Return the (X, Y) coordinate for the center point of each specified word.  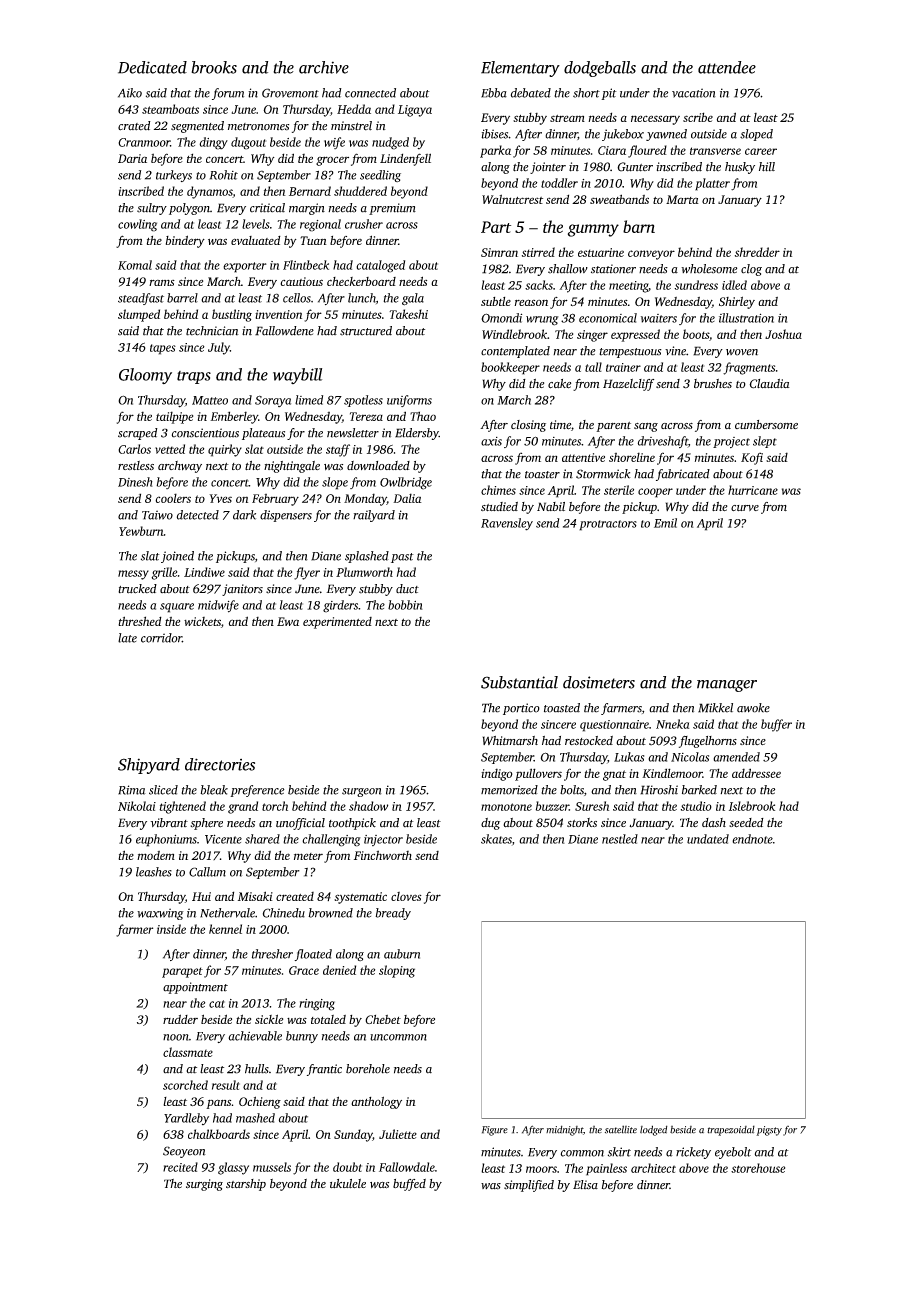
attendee (727, 67)
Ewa (288, 621)
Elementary (520, 69)
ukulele (348, 1183)
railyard (374, 516)
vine (675, 351)
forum (228, 94)
